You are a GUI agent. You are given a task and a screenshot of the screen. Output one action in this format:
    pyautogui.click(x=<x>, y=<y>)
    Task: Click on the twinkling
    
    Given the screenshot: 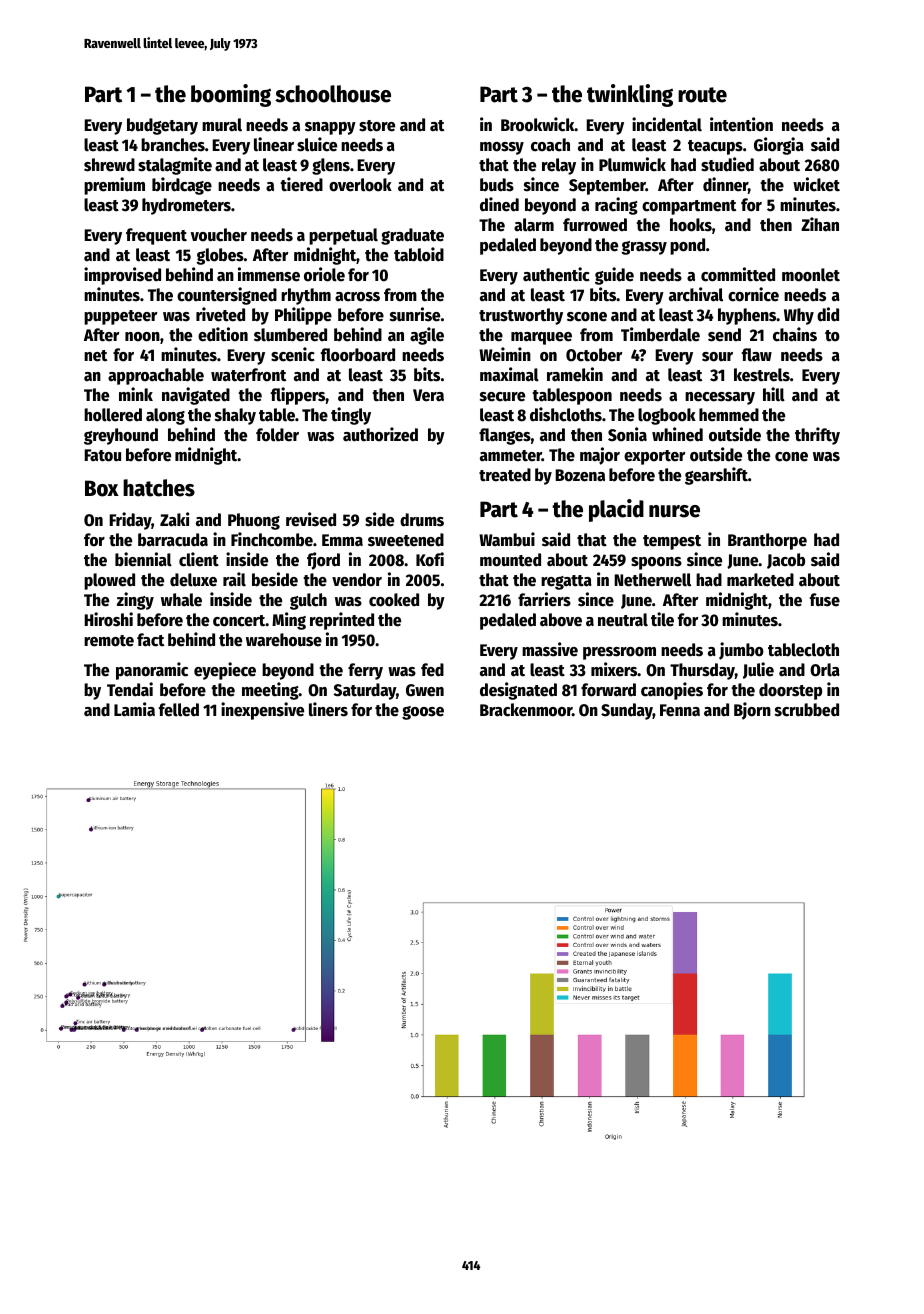 What is the action you would take?
    pyautogui.click(x=630, y=95)
